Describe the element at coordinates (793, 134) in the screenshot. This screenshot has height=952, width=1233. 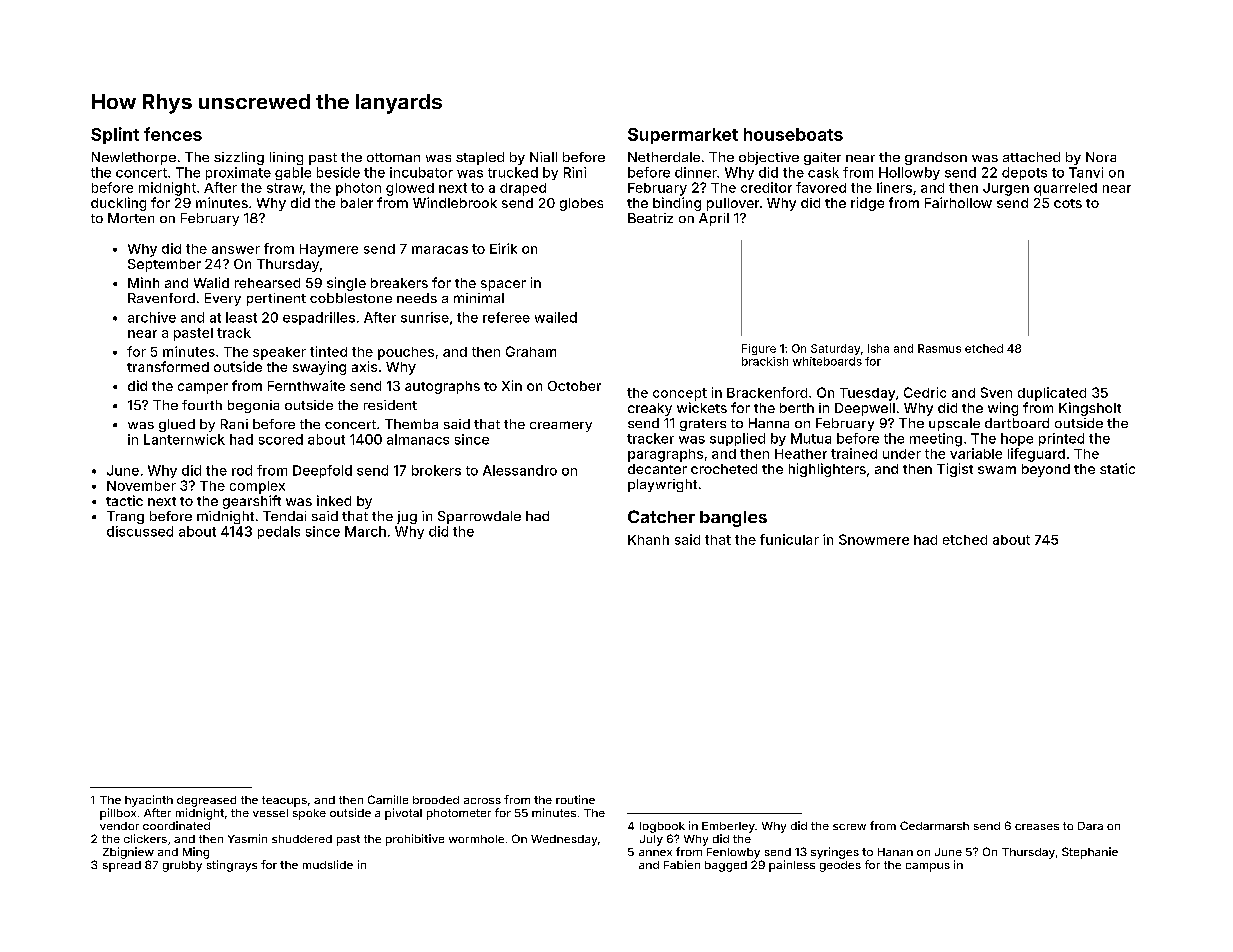
I see `houseboats` at that location.
